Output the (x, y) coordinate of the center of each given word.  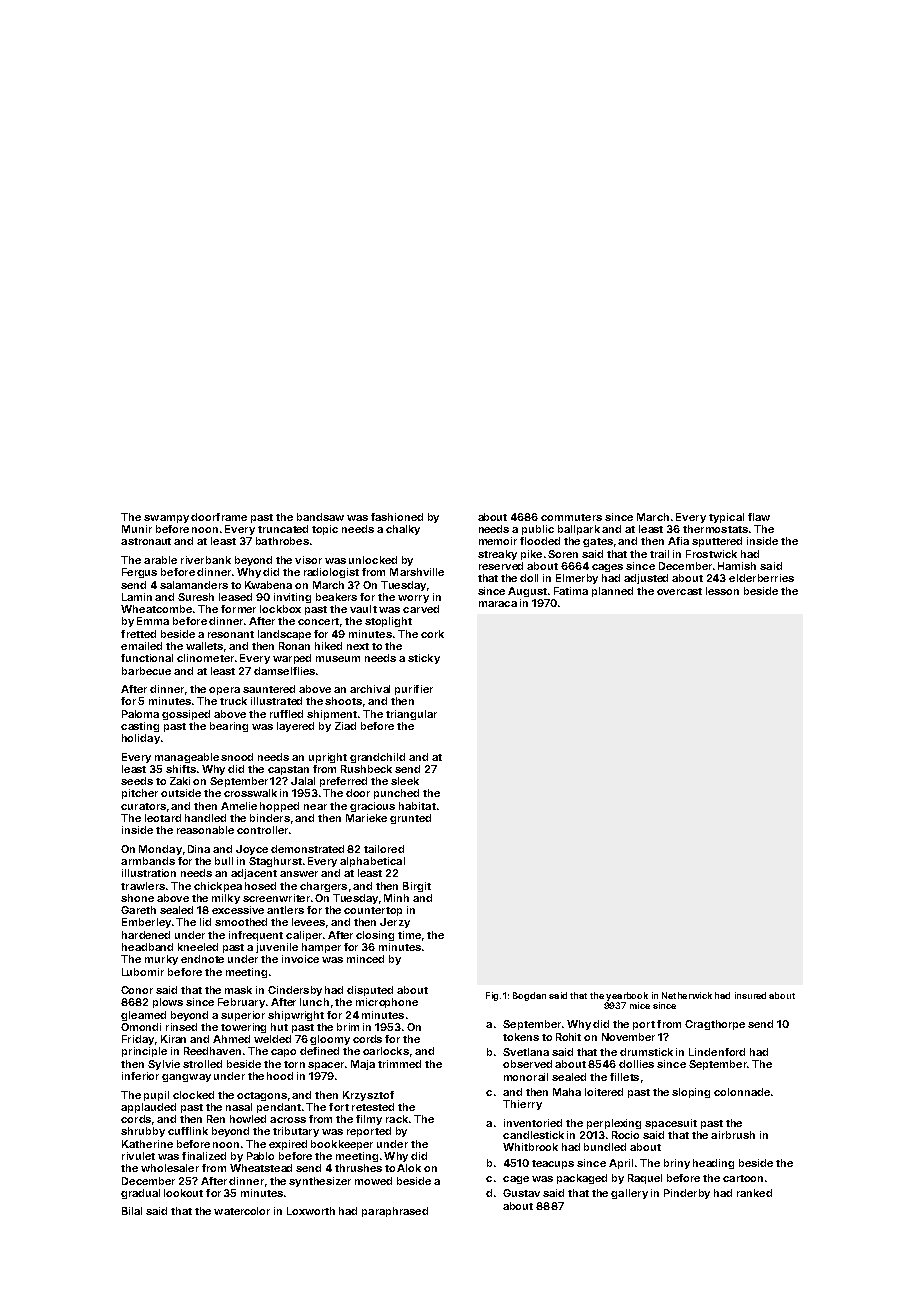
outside (181, 793)
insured (750, 995)
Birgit (417, 887)
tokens (521, 1037)
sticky (424, 659)
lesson (722, 591)
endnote (202, 959)
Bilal (132, 1211)
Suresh (196, 597)
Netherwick (687, 995)
